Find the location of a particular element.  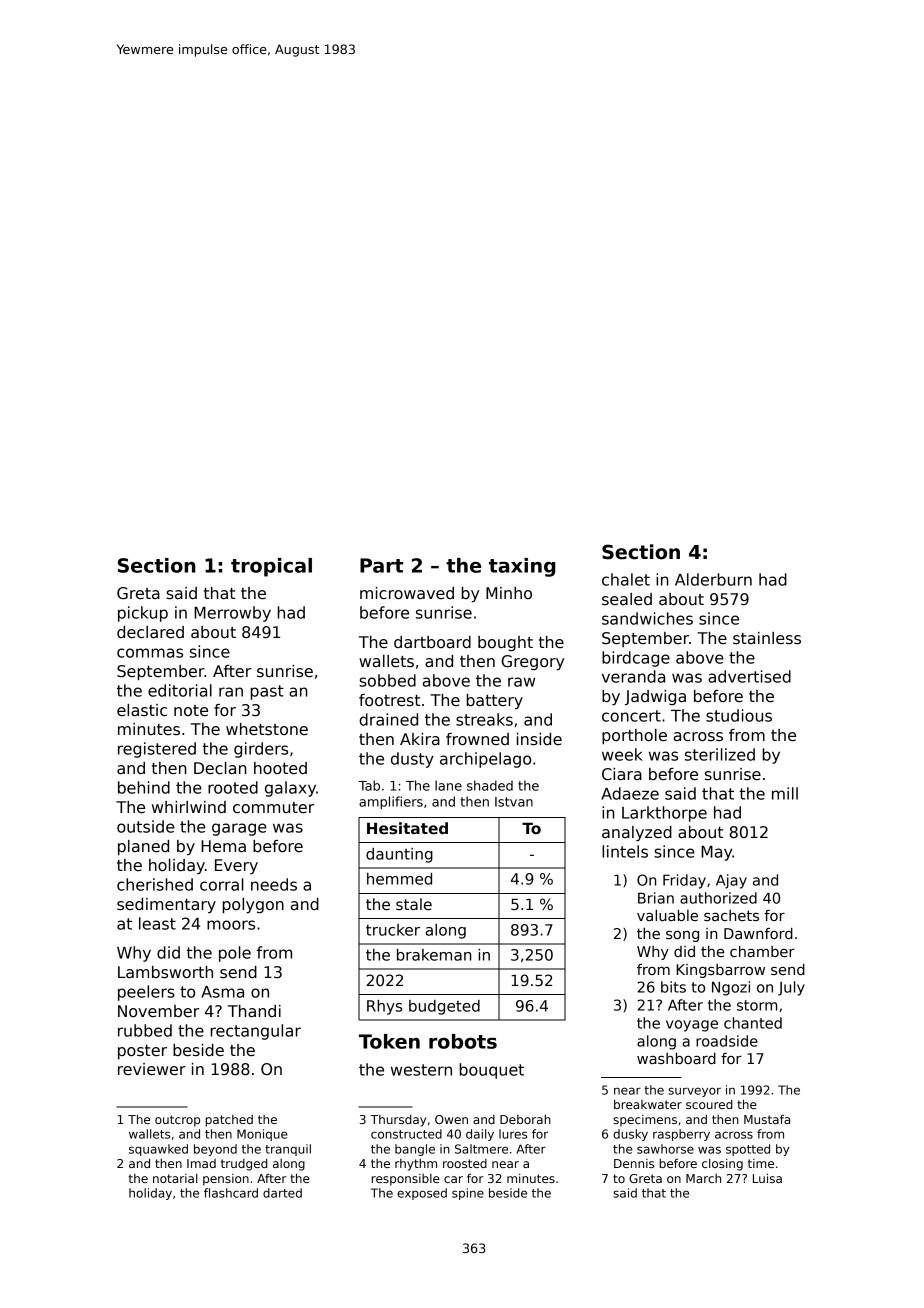

flashcard is located at coordinates (231, 1193).
